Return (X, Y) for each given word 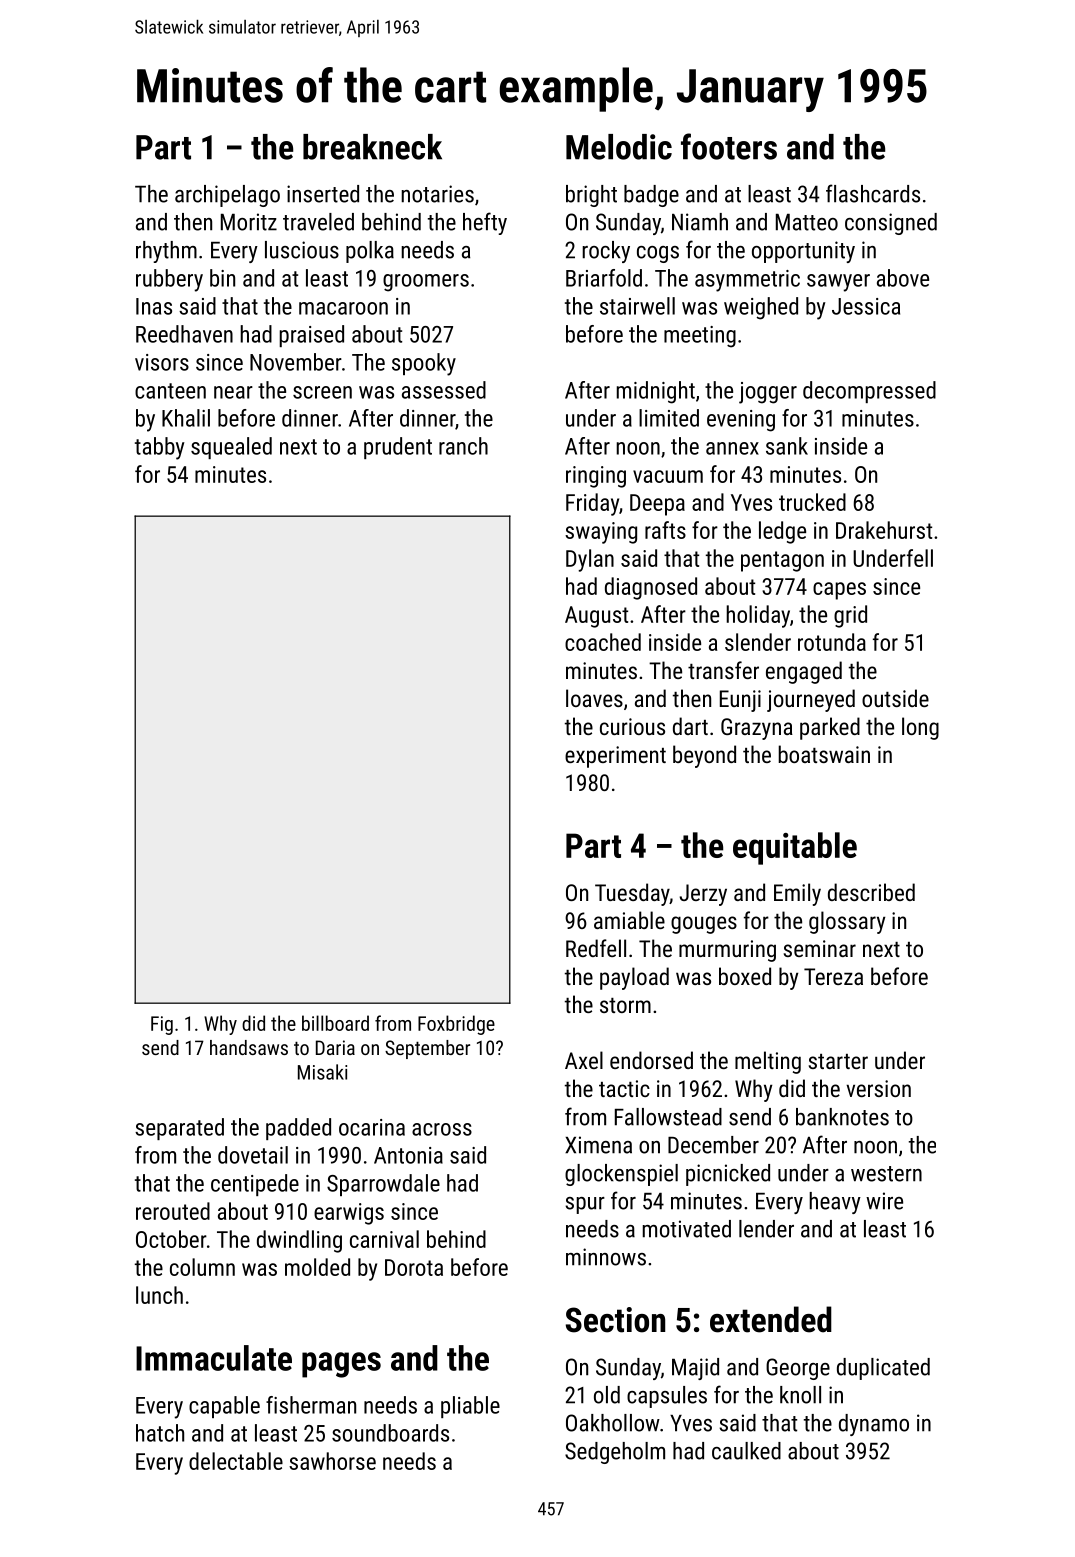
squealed (231, 448)
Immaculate (214, 1358)
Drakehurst (884, 530)
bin (222, 278)
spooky (424, 364)
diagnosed (651, 588)
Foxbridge (456, 1025)
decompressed (869, 392)
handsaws (249, 1047)
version (878, 1088)
